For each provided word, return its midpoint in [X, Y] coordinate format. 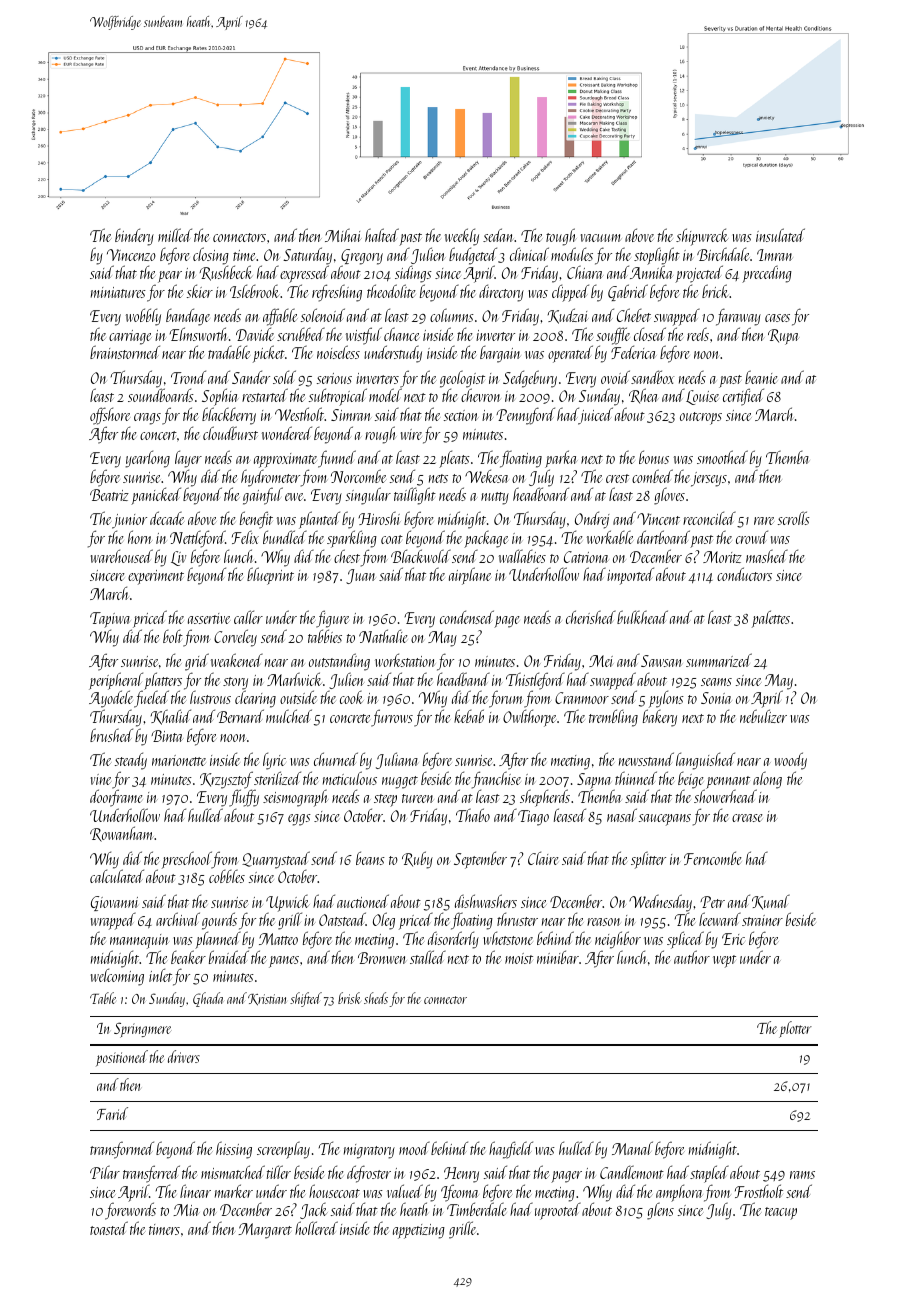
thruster [517, 919]
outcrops [701, 418]
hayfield [511, 1150]
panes [284, 962]
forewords [130, 1211]
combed [652, 476]
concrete [350, 718]
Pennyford [525, 416]
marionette [179, 760]
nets [438, 478]
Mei [601, 661]
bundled [285, 537]
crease [747, 818]
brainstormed [125, 352]
